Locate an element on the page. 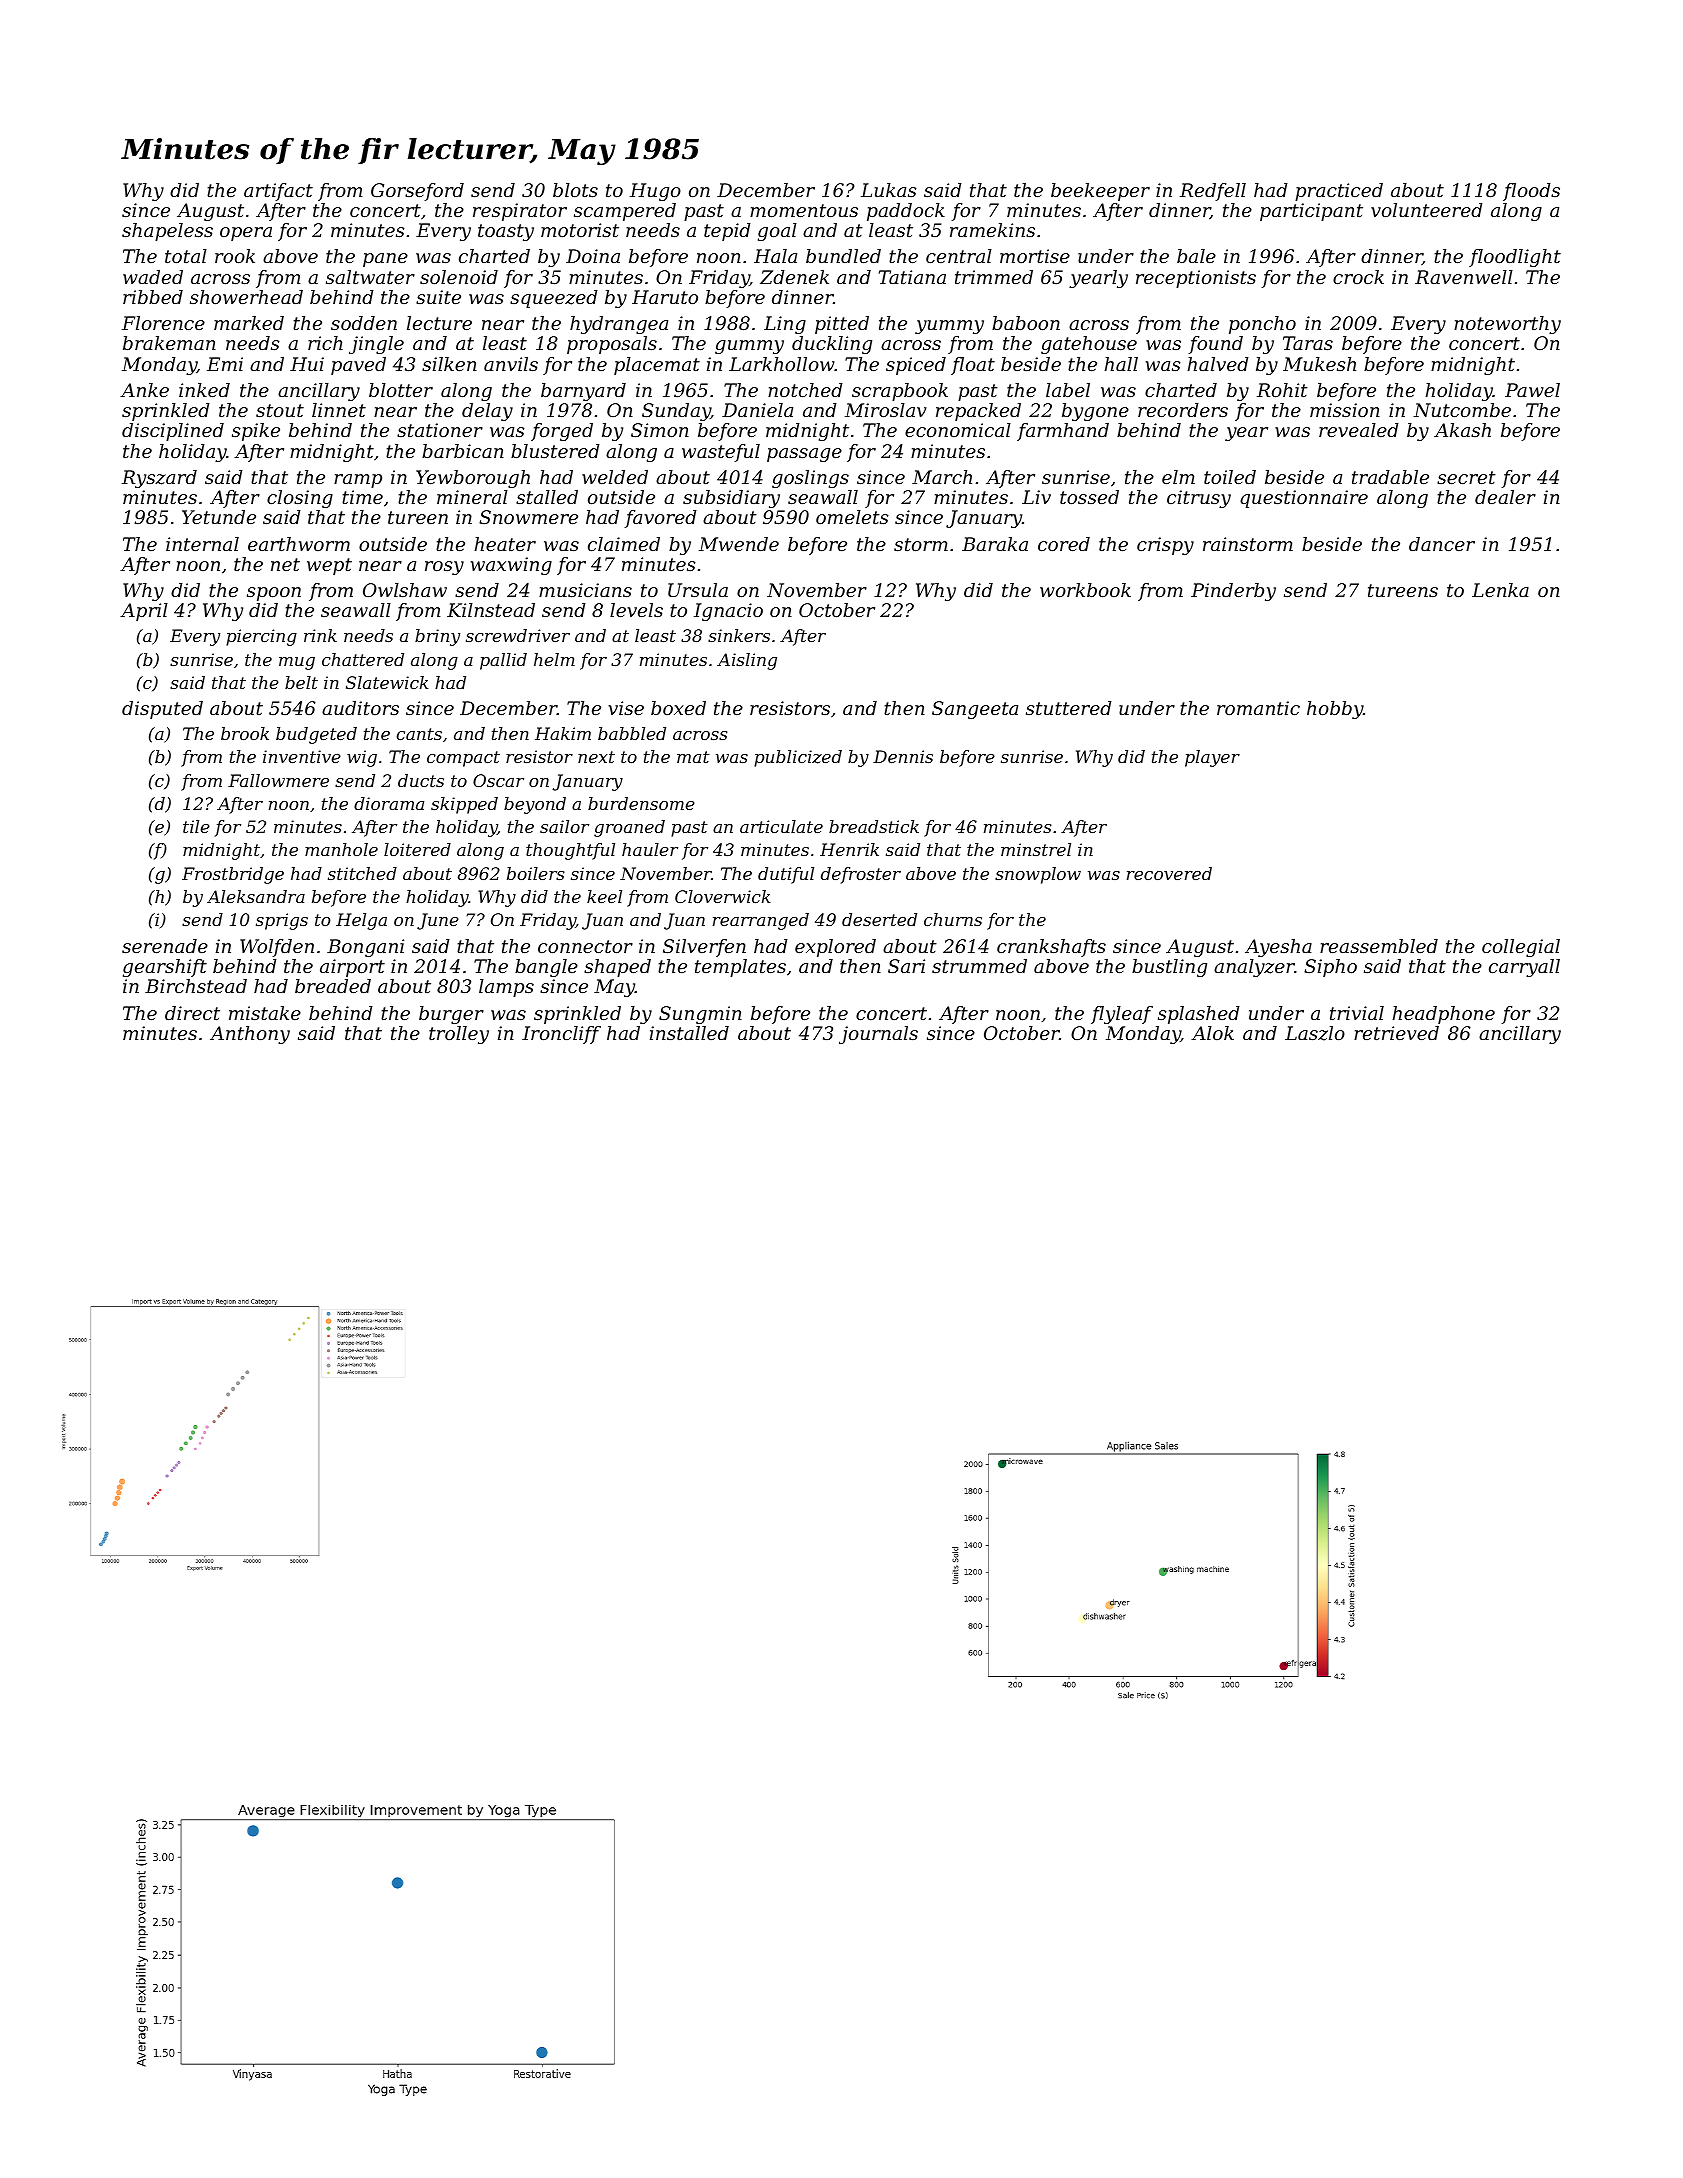  Gorseford is located at coordinates (417, 192).
